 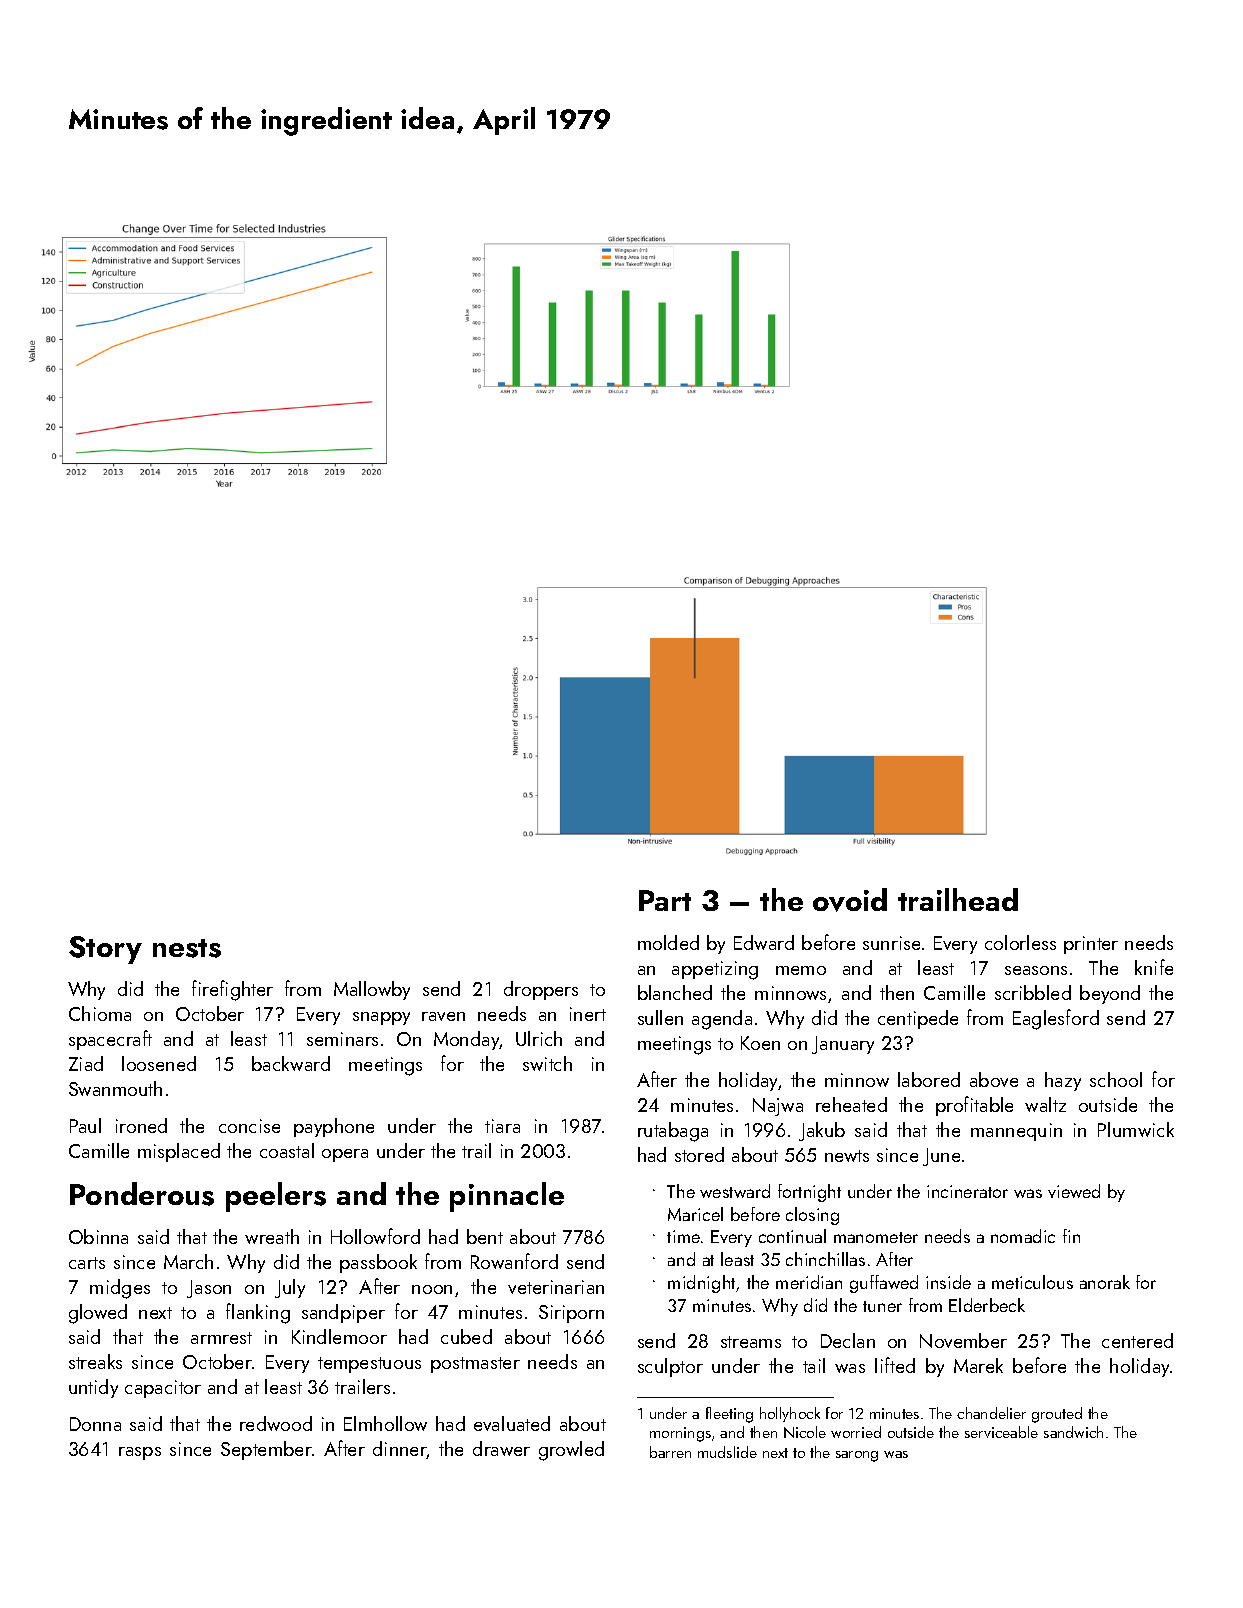 I want to click on sandwich, so click(x=1073, y=1432).
